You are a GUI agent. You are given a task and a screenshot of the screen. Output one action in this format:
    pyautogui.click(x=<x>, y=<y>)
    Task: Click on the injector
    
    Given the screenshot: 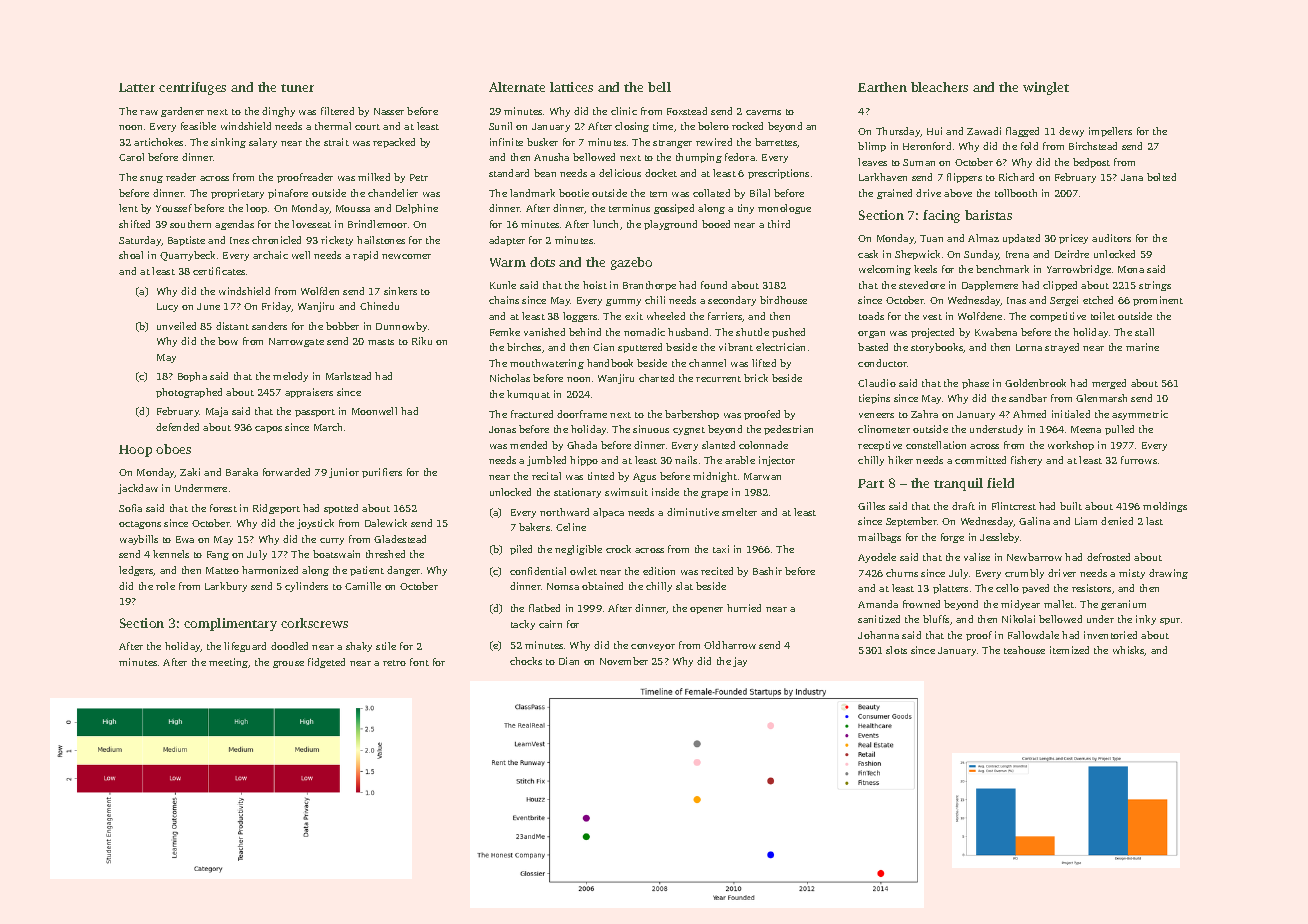 What is the action you would take?
    pyautogui.click(x=777, y=461)
